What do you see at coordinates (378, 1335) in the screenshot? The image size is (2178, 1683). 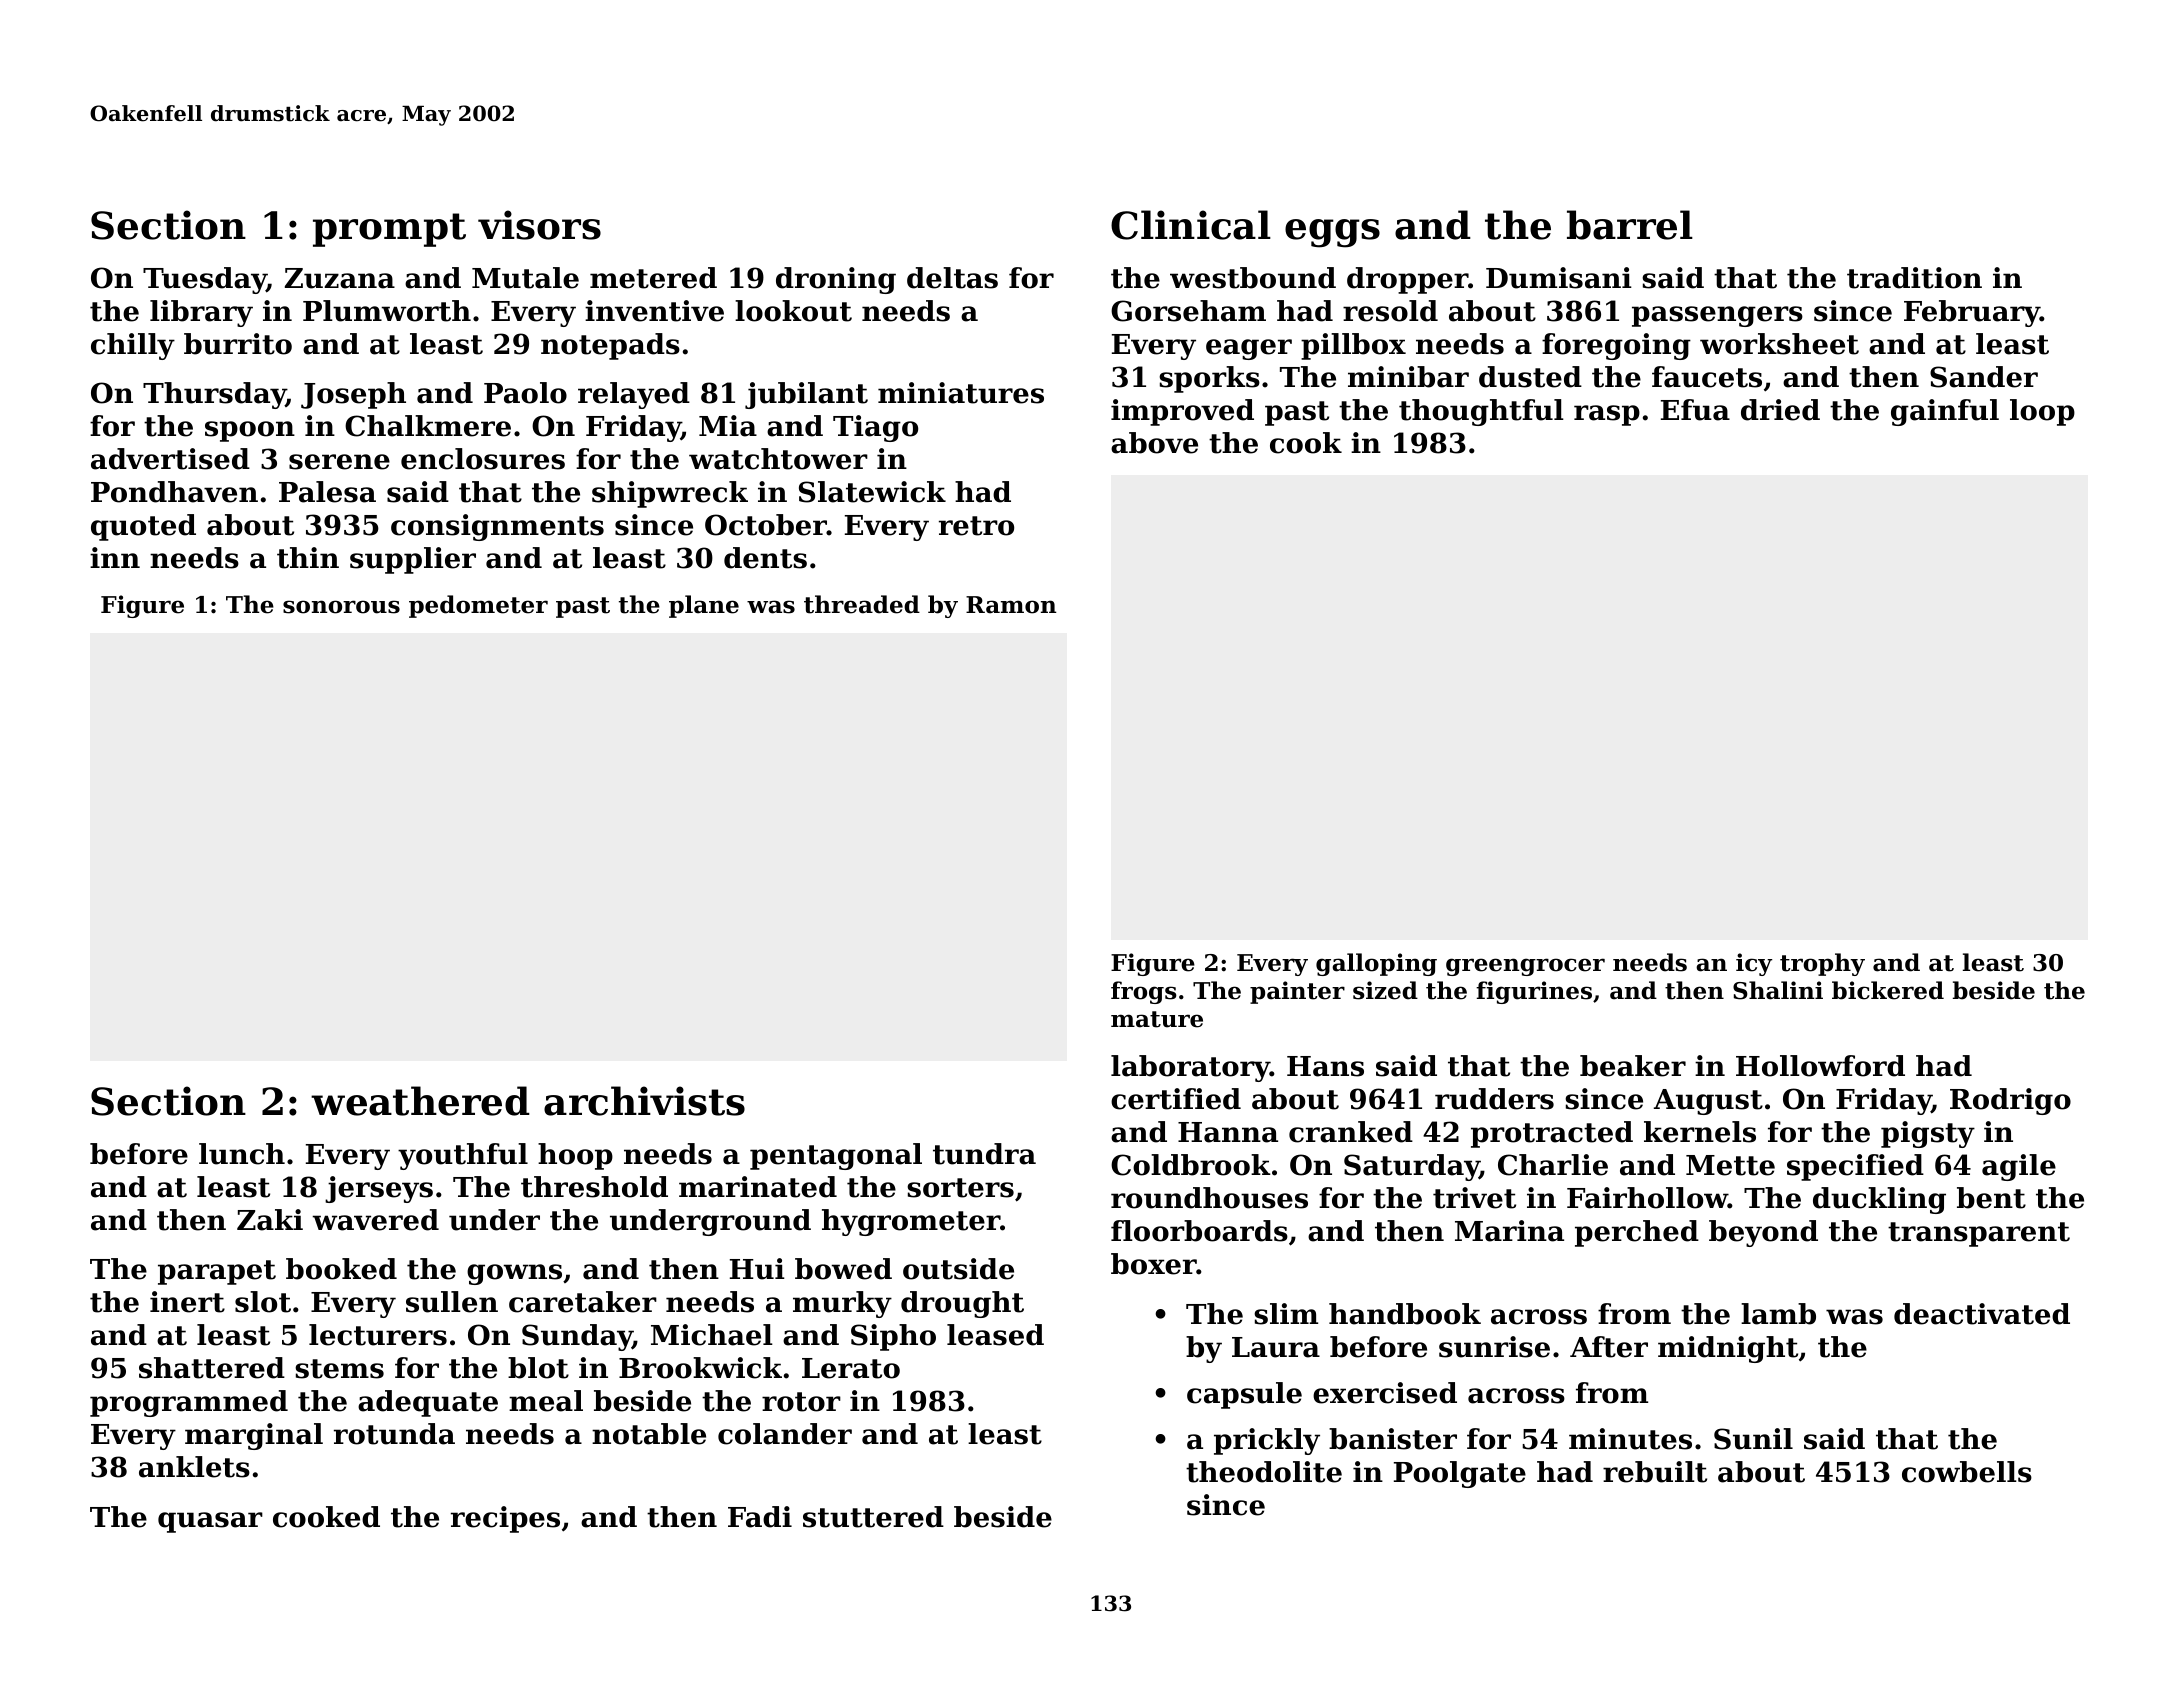 I see `lecturers` at bounding box center [378, 1335].
